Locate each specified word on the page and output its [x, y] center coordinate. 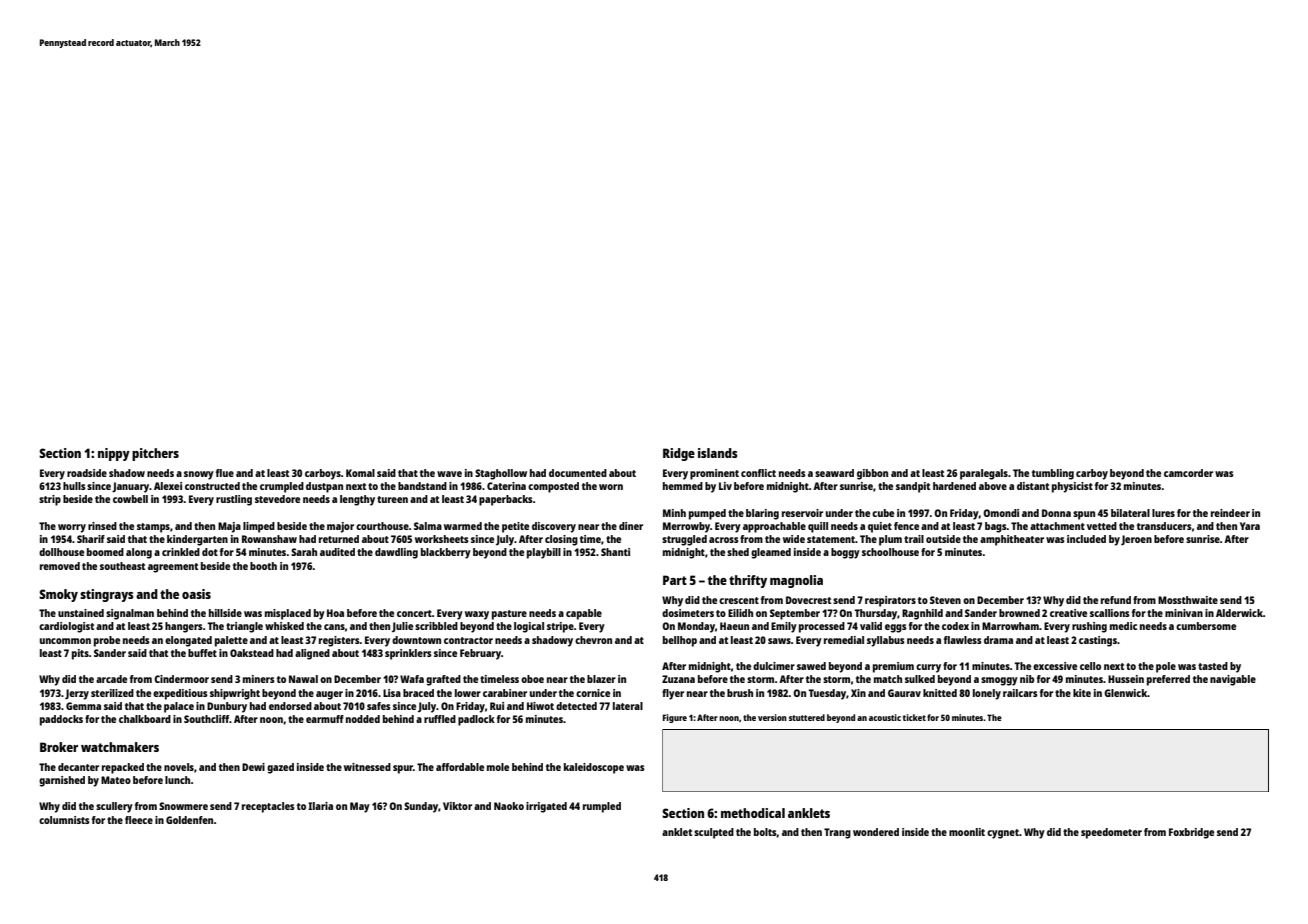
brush [740, 693]
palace [179, 707]
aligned [312, 654]
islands [718, 453]
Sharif [91, 539]
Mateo [116, 780]
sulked [920, 679]
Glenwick [1126, 693]
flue [225, 473]
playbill [544, 553]
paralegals [984, 474]
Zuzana [678, 679]
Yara [1250, 526]
